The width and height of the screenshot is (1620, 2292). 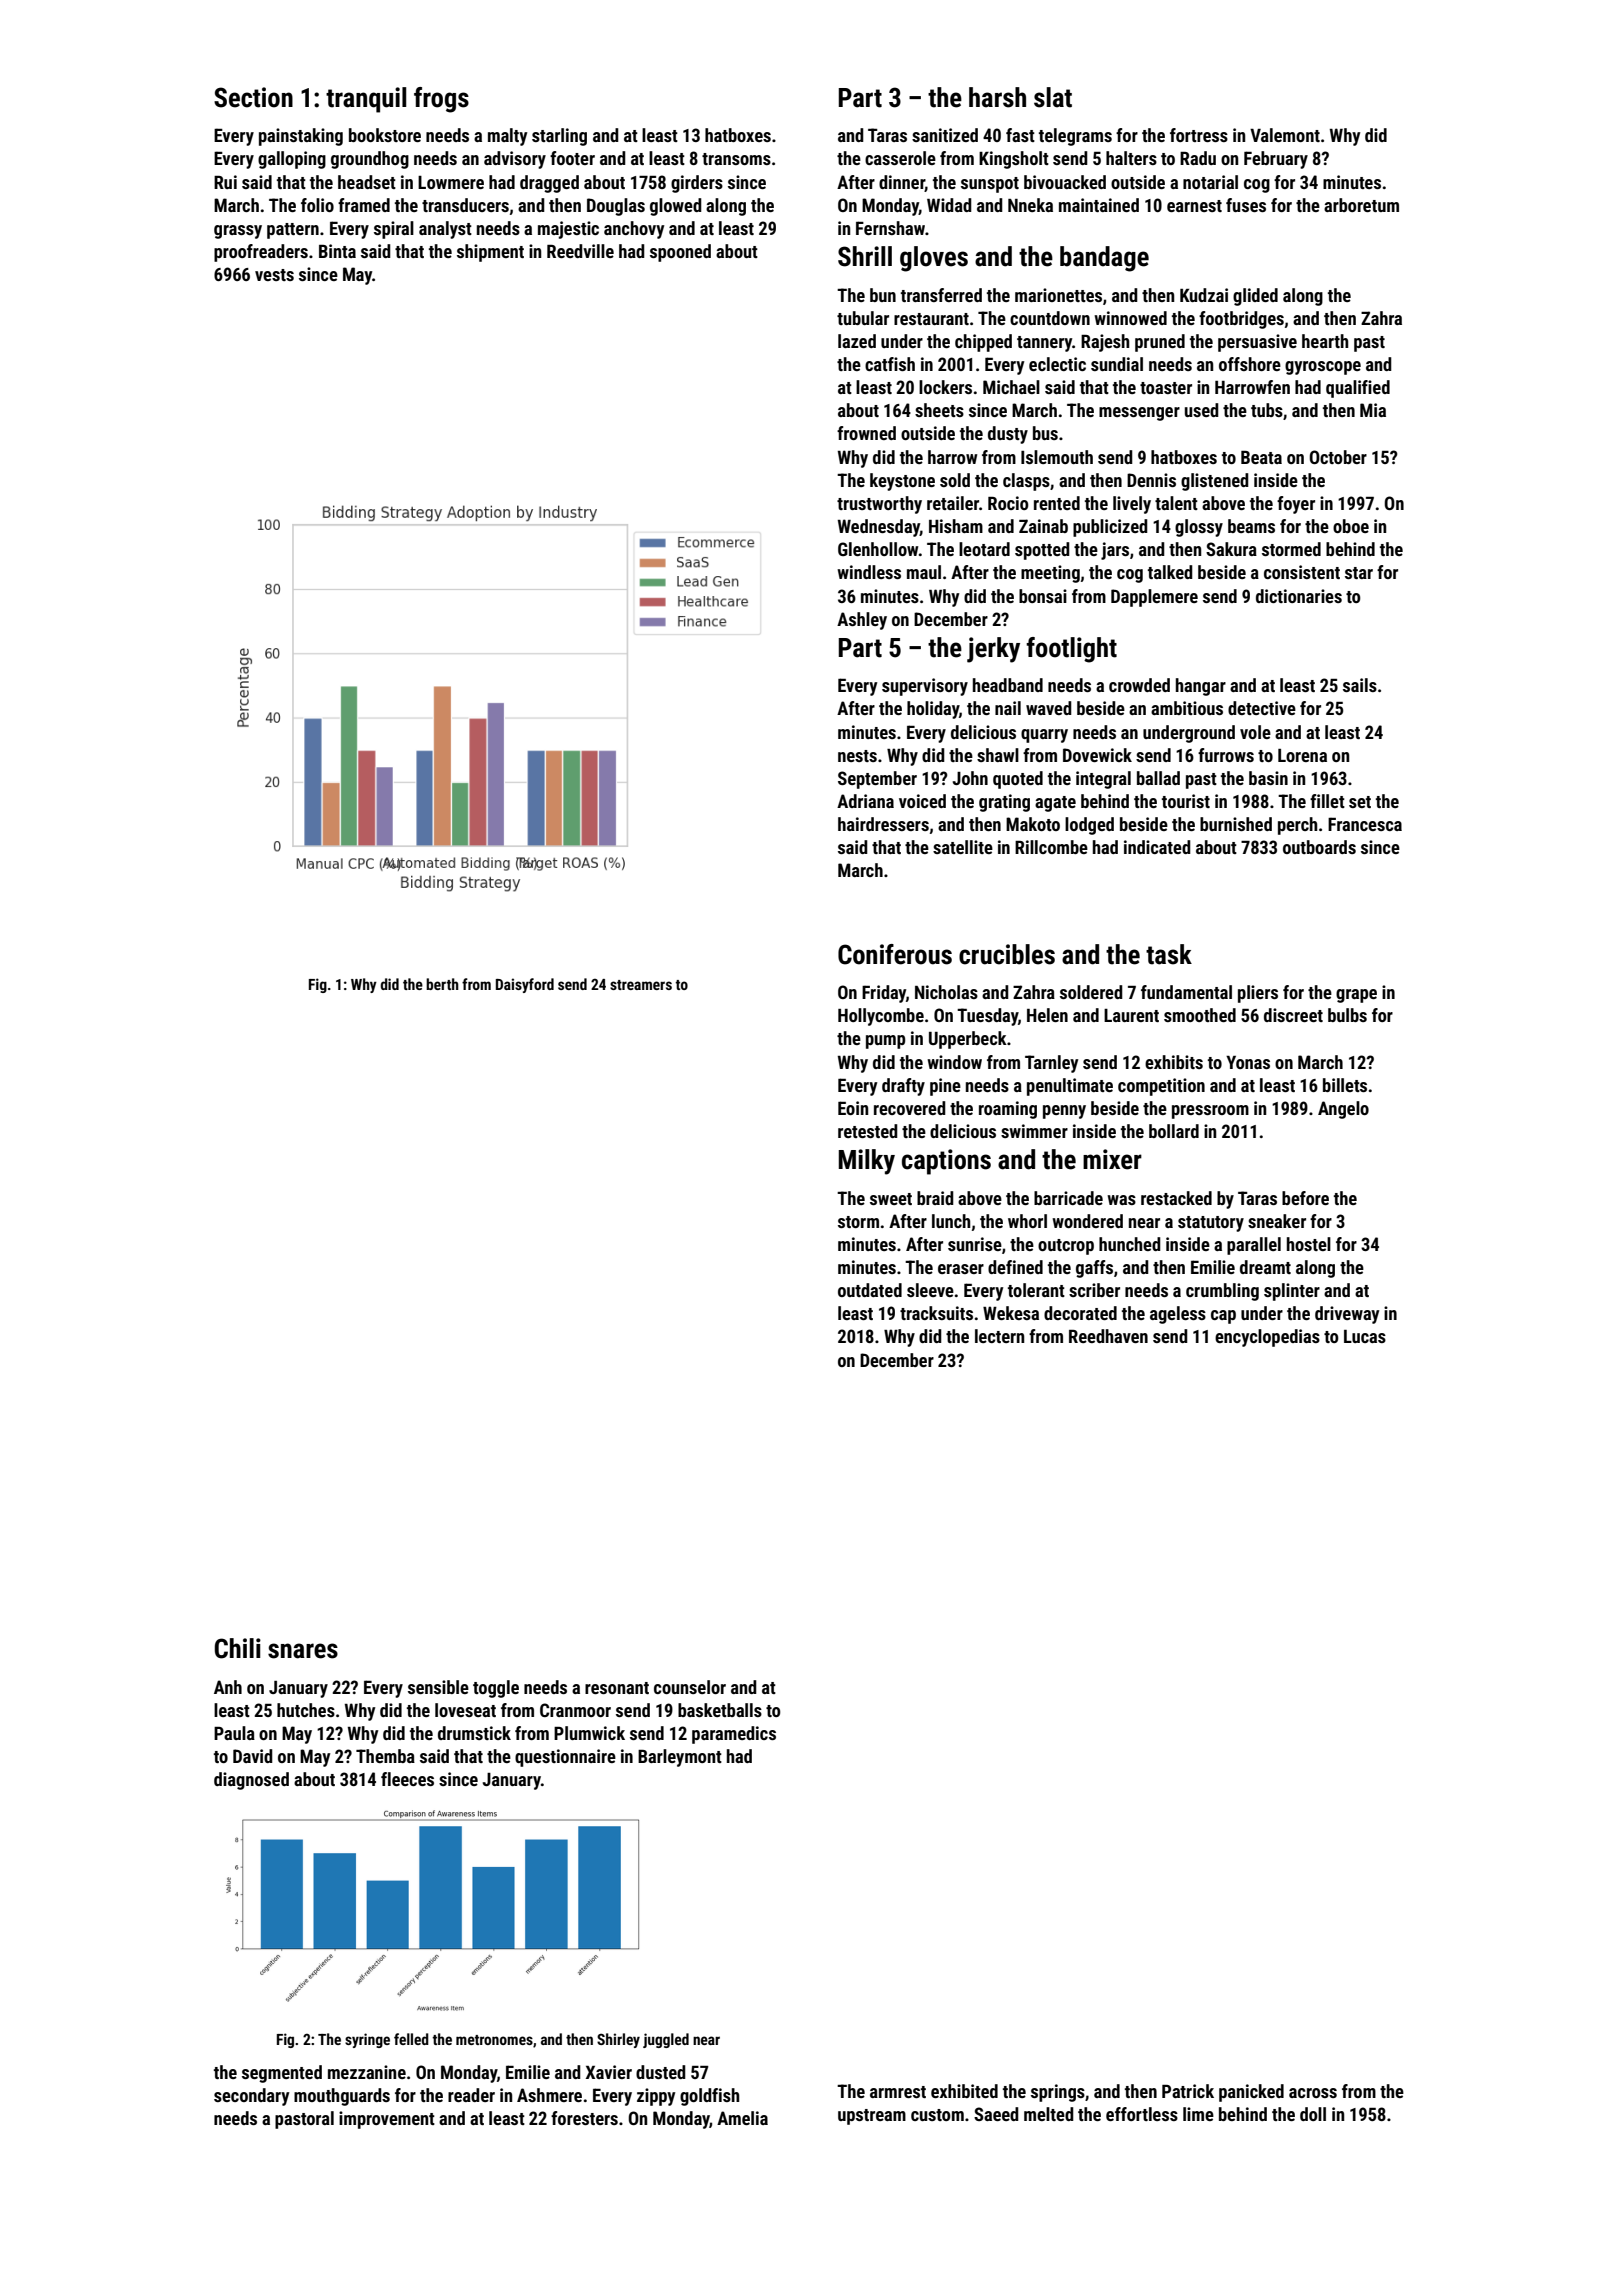 What do you see at coordinates (451, 182) in the screenshot?
I see `Lowmere` at bounding box center [451, 182].
